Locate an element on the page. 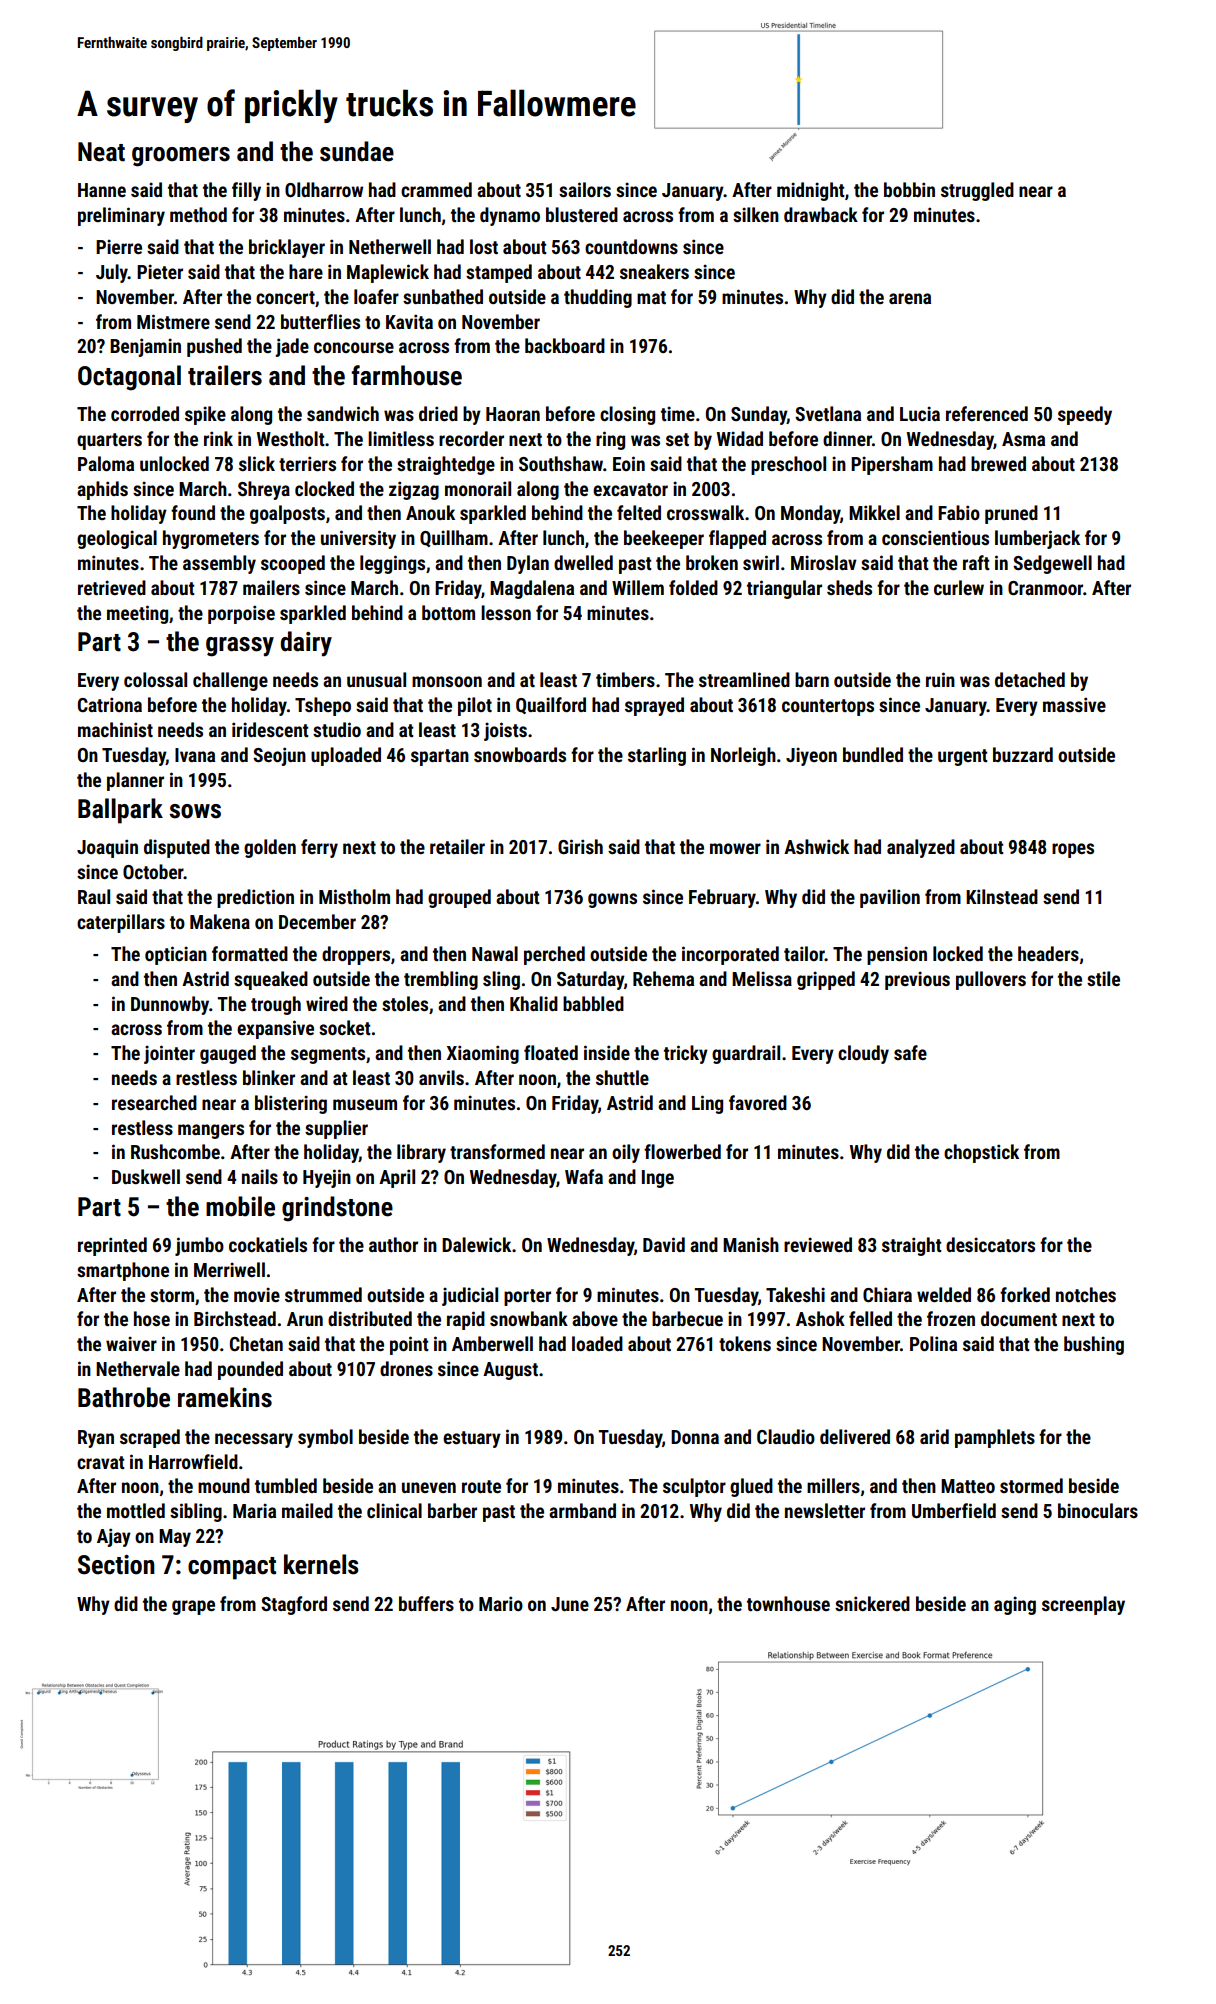 The image size is (1216, 2004). incorporated is located at coordinates (730, 955).
